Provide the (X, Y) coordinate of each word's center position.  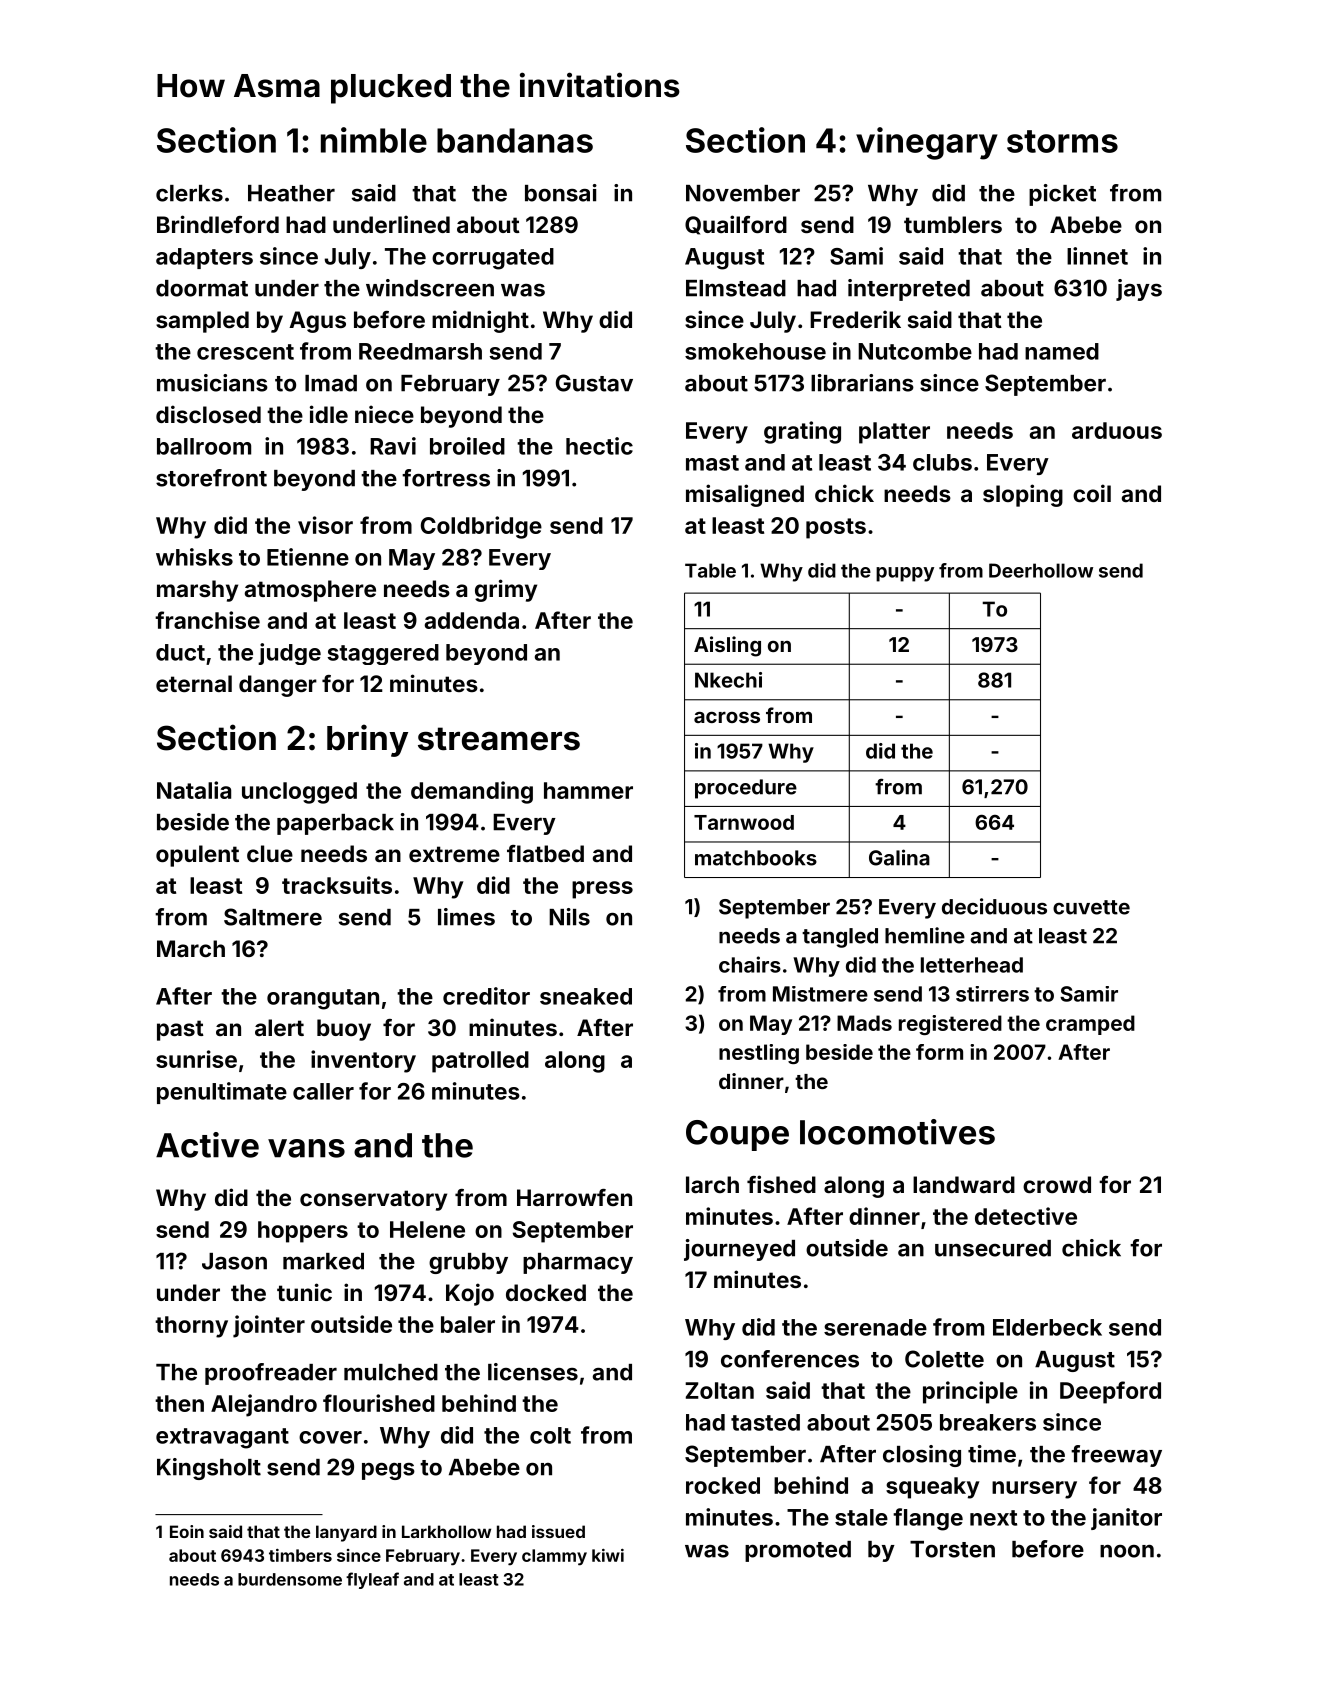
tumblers (953, 224)
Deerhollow (1041, 570)
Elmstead (736, 288)
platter (894, 433)
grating (802, 432)
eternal (194, 683)
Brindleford (218, 224)
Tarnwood (744, 822)
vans (306, 1148)
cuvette (1091, 907)
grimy (506, 590)
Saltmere (273, 917)
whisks (194, 557)
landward (964, 1184)
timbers (300, 1555)
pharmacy (578, 1263)
